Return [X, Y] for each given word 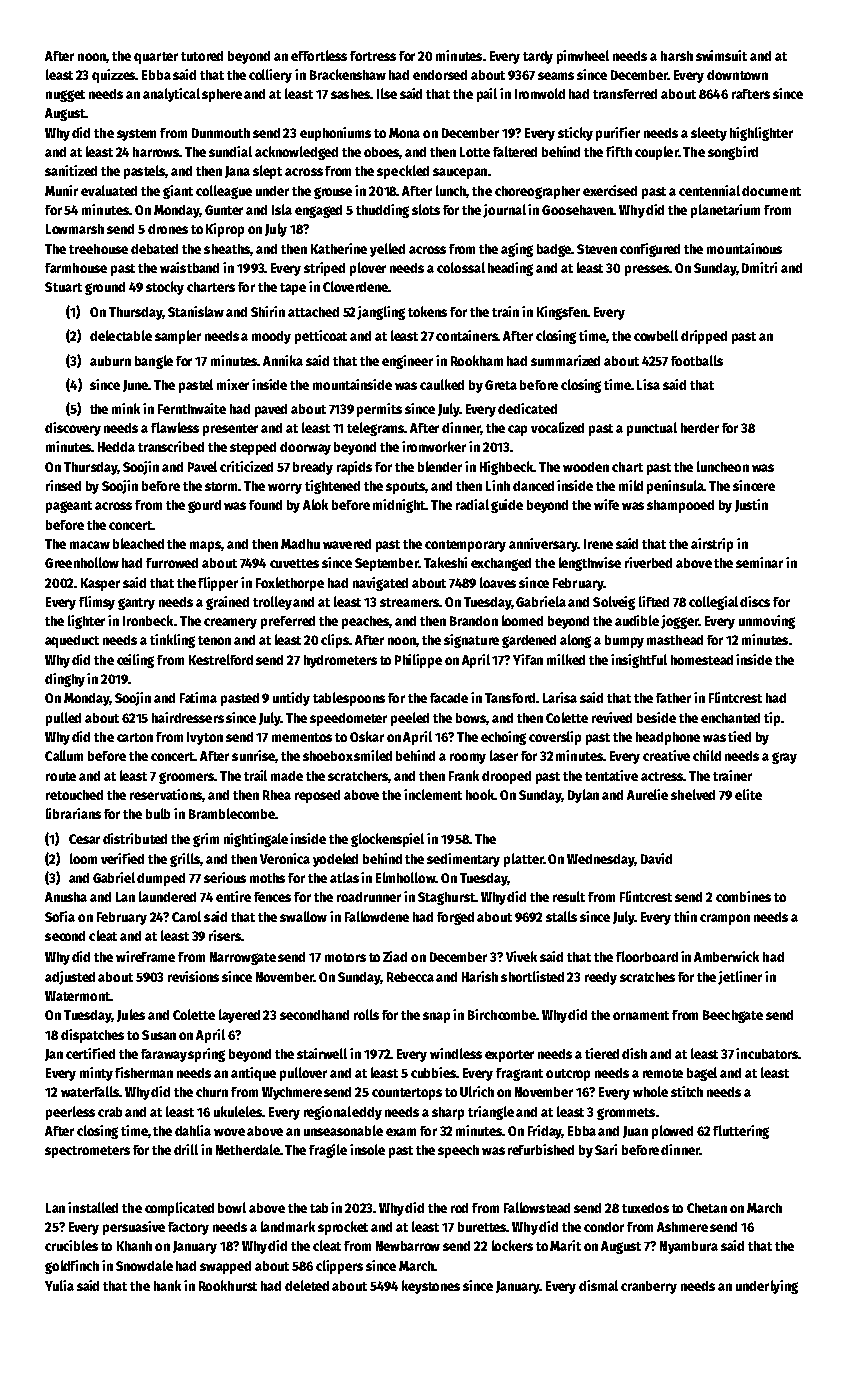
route [61, 776]
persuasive [134, 1228]
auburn [110, 361]
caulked [442, 384]
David [656, 858]
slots [426, 209]
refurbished [541, 1149]
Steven [597, 249]
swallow [303, 916]
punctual [652, 429]
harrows [156, 152]
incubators [767, 1053]
